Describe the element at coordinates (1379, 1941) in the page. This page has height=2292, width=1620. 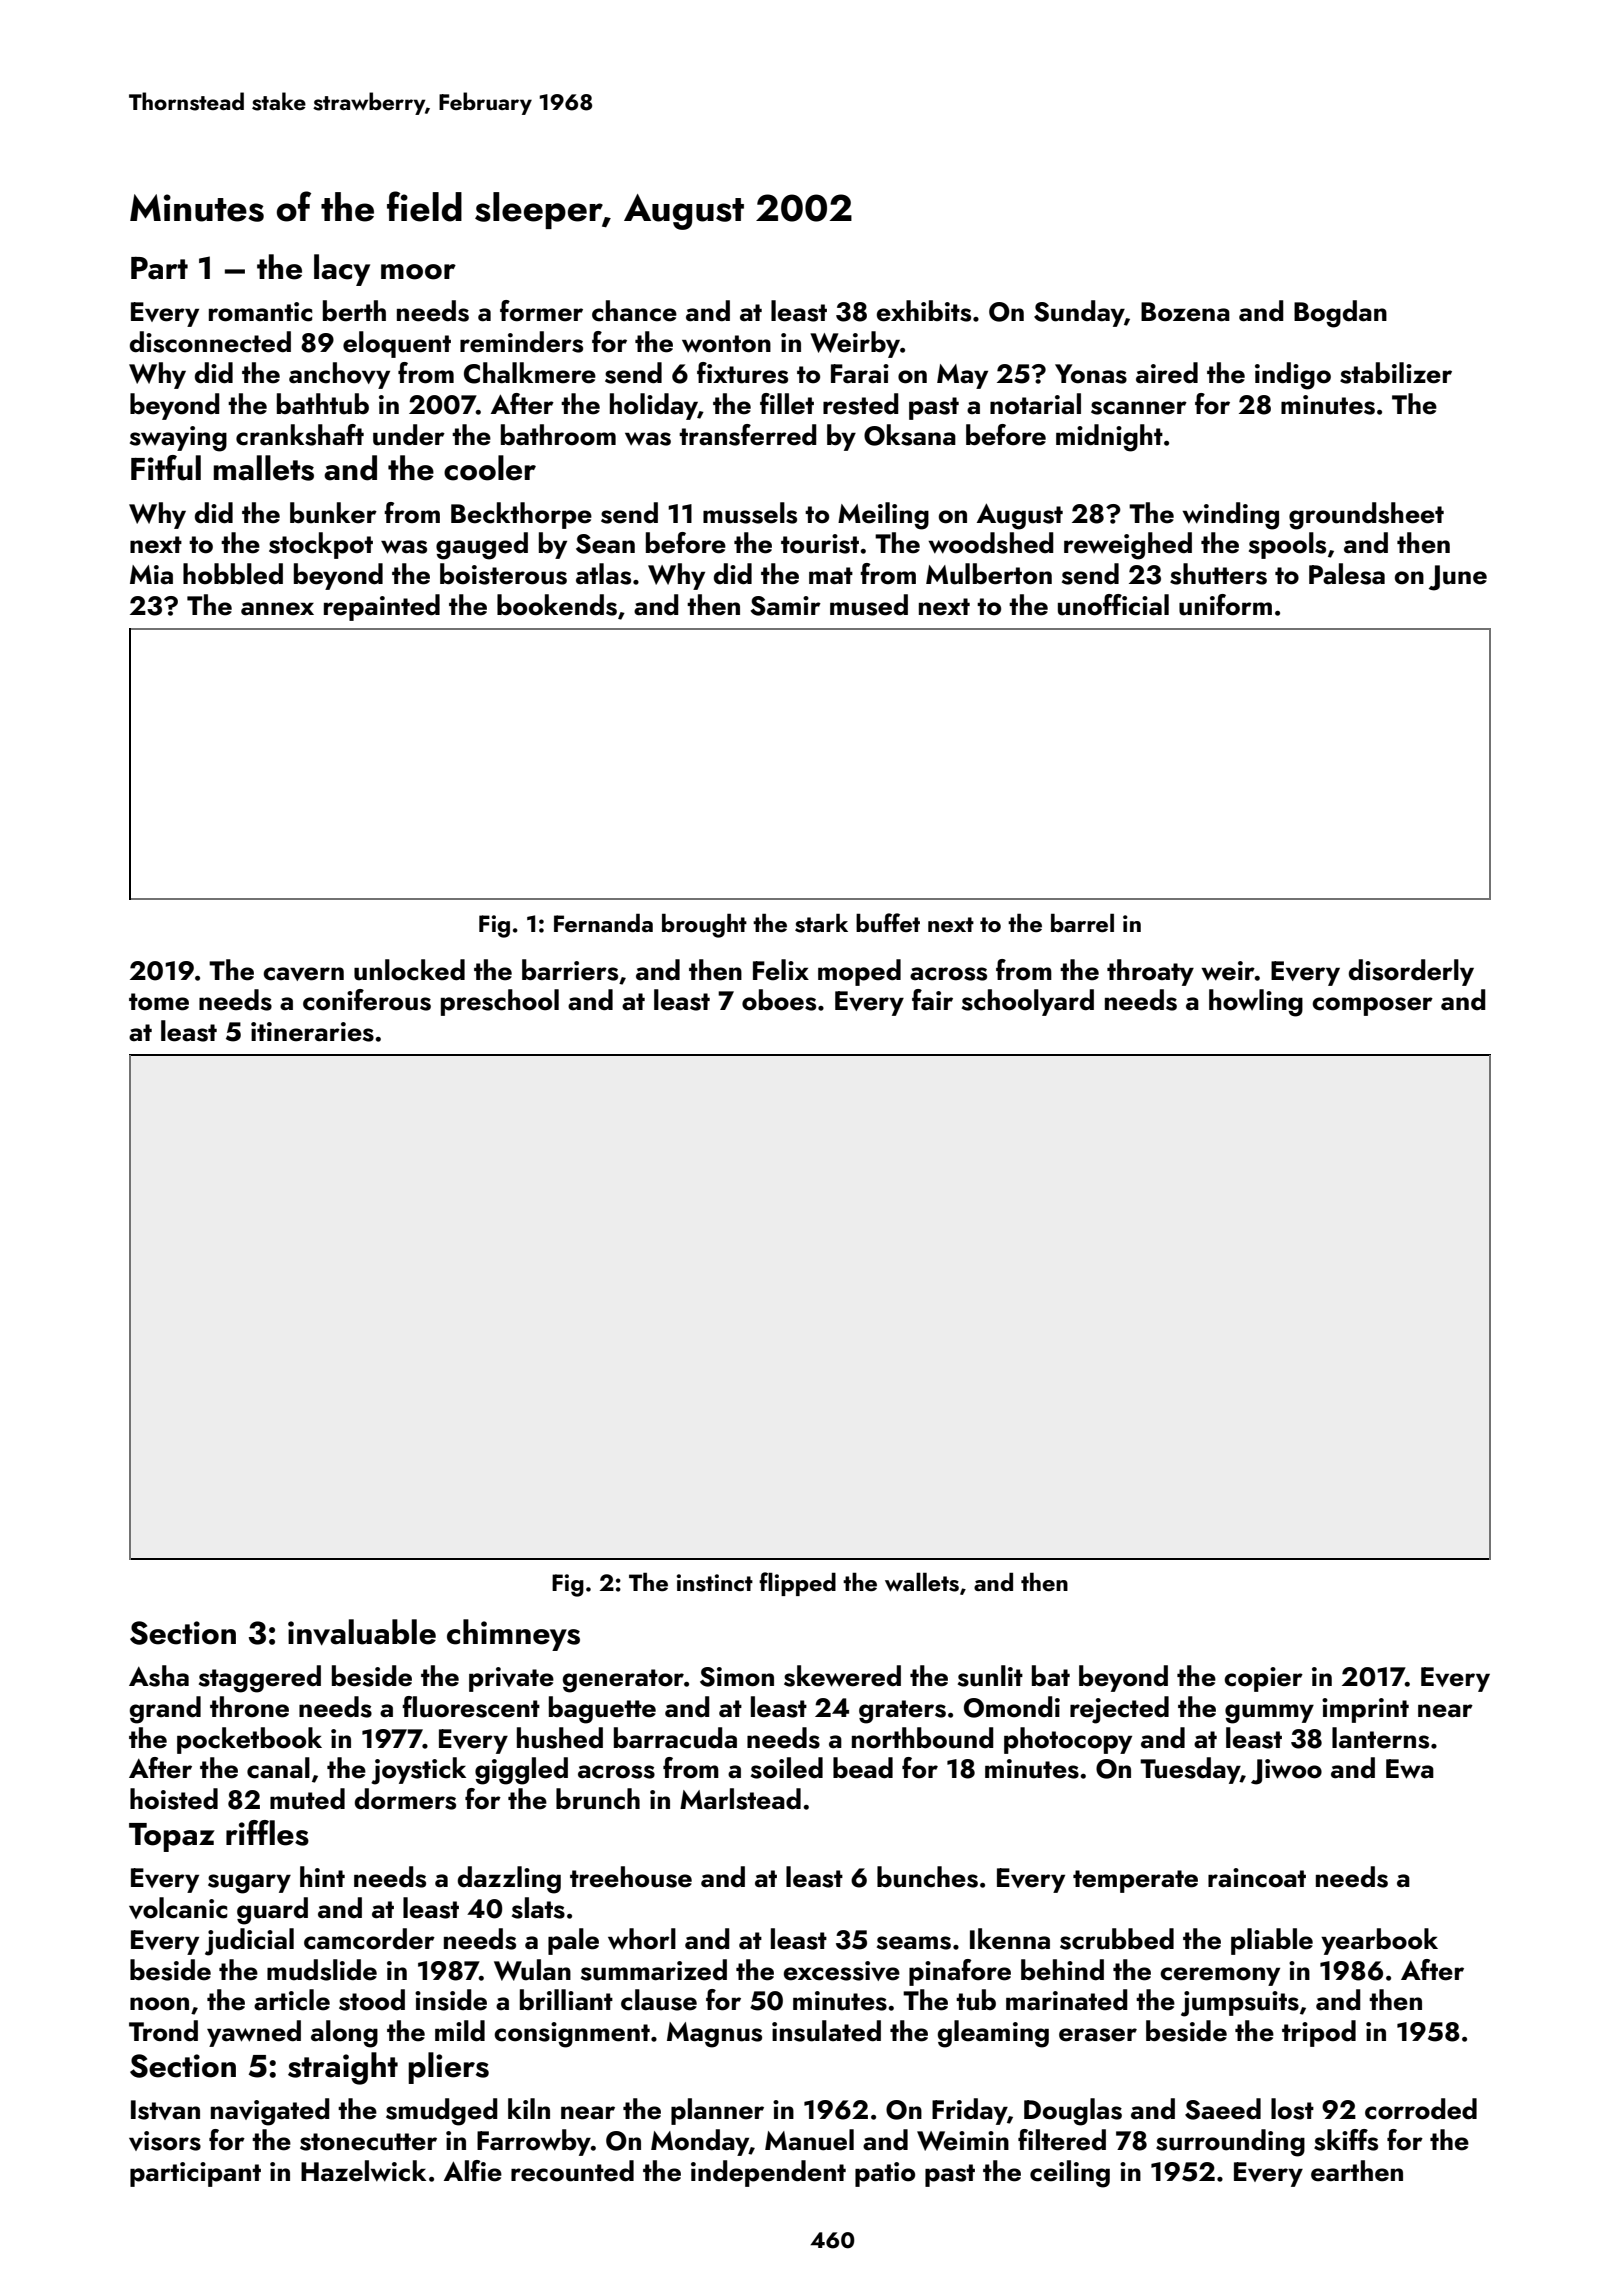
I see `yearbook` at that location.
